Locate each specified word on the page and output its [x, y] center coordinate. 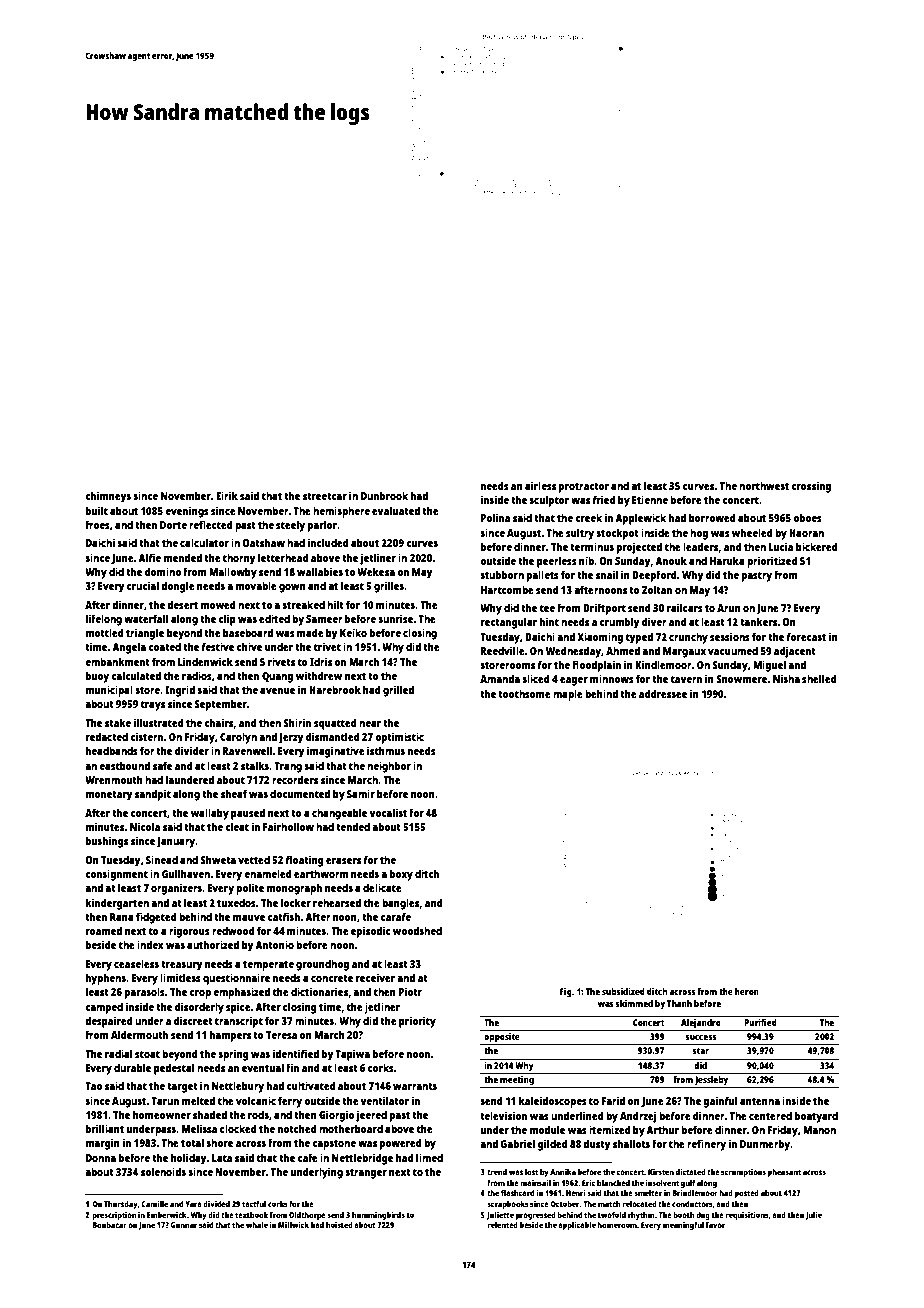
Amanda [500, 678]
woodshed [417, 930]
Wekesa [376, 571]
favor [715, 1225]
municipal [109, 691]
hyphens [106, 979]
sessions [730, 636]
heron [747, 991]
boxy [401, 875]
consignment [116, 875]
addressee [663, 693]
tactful [254, 1204]
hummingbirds [378, 1215]
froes [97, 524]
